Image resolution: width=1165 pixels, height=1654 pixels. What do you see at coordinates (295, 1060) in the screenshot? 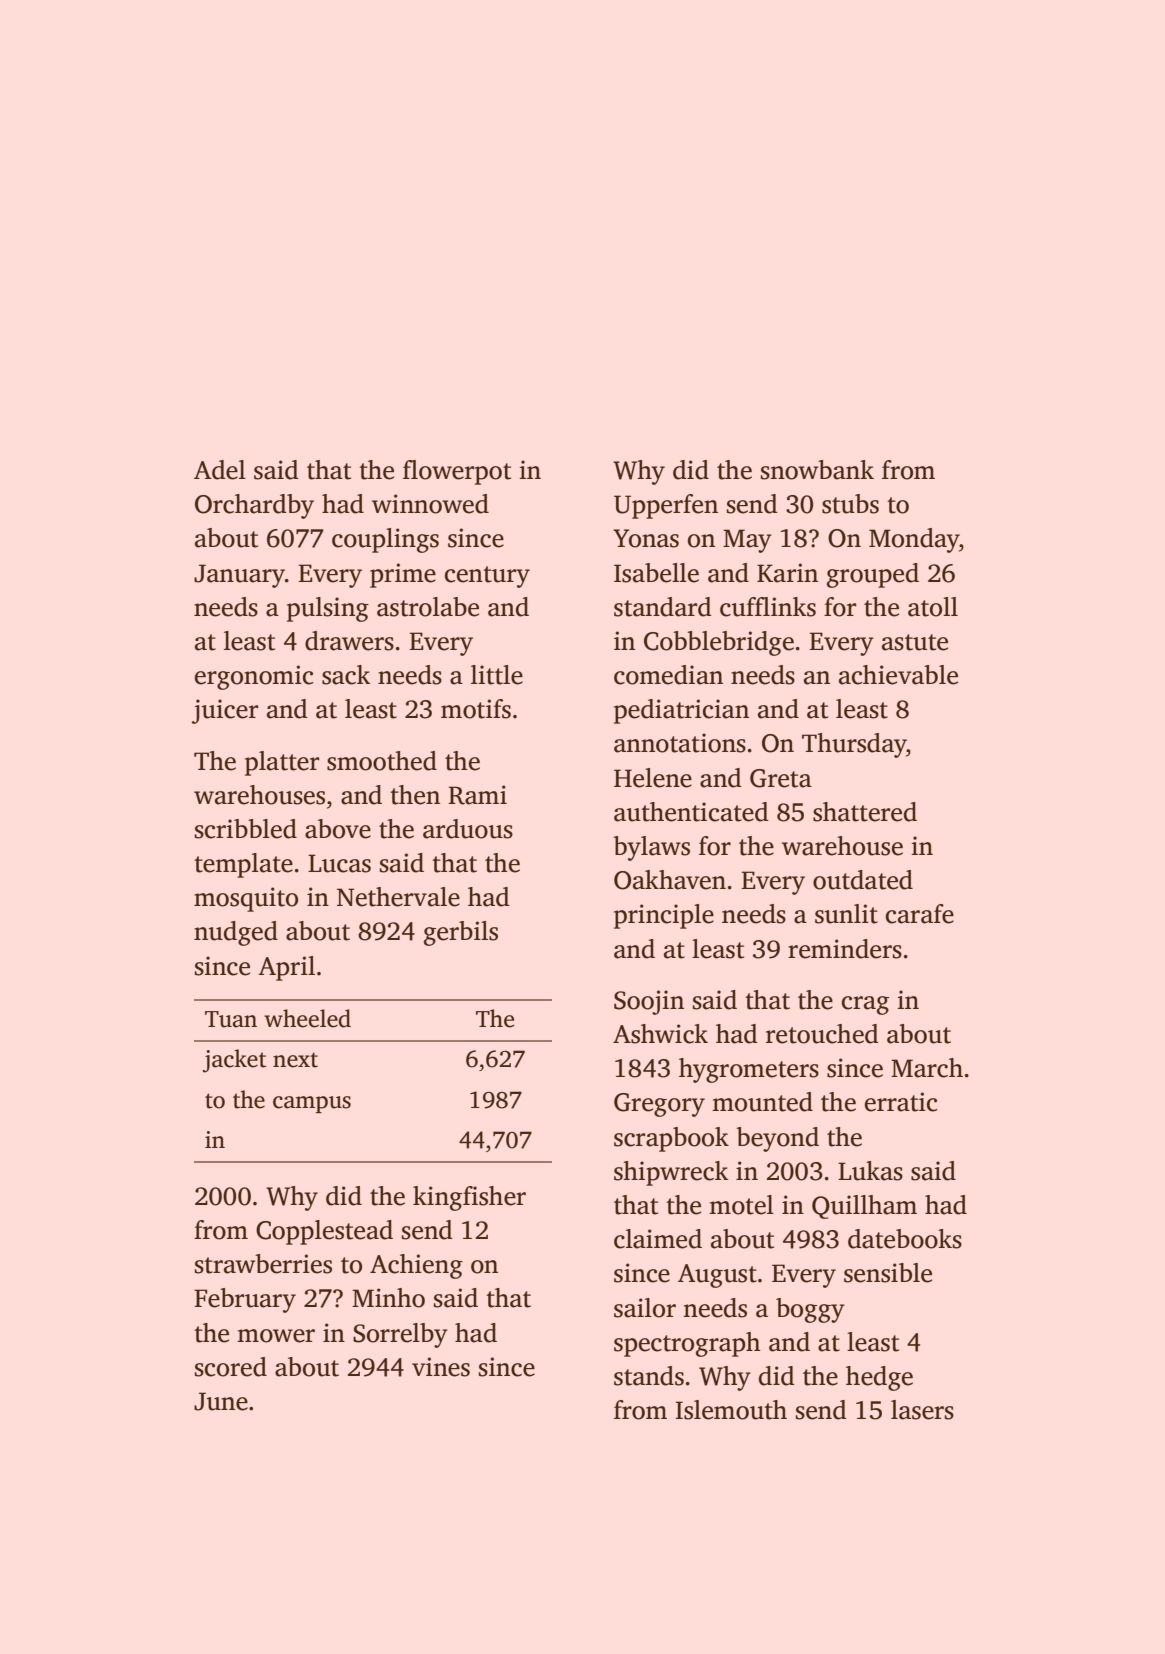
I see `next` at bounding box center [295, 1060].
